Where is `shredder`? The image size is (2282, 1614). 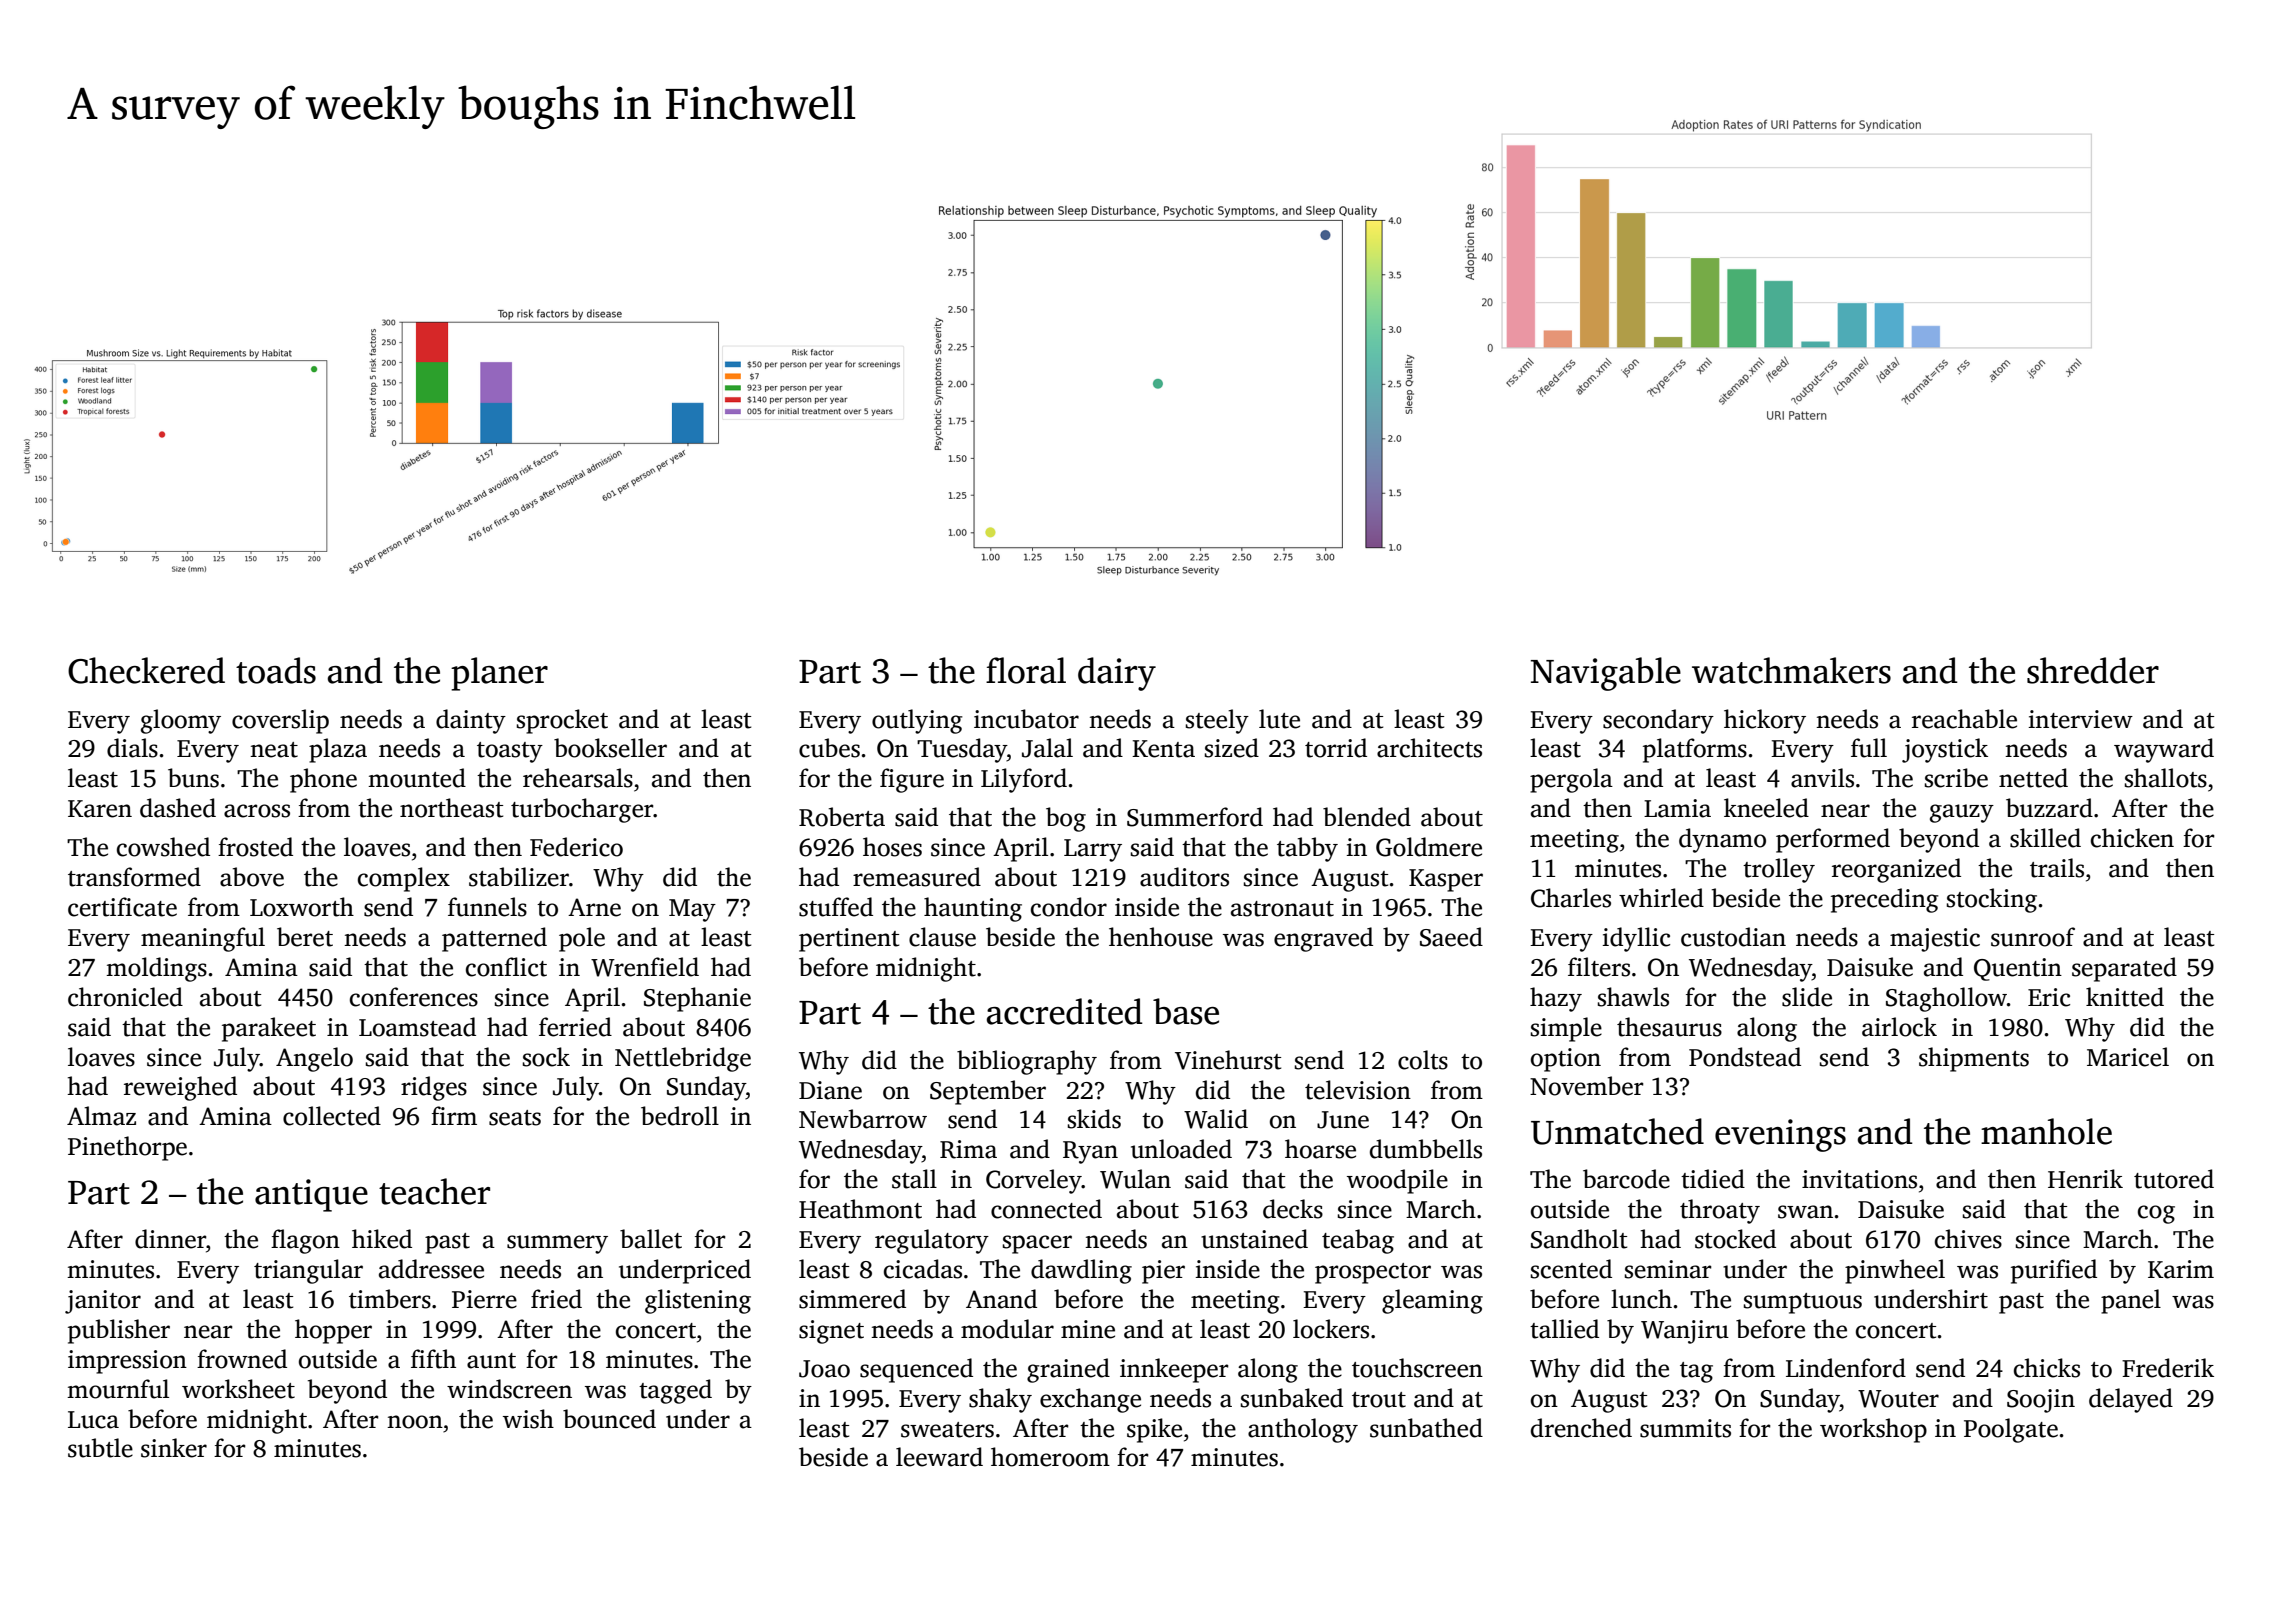
shredder is located at coordinates (2093, 670).
